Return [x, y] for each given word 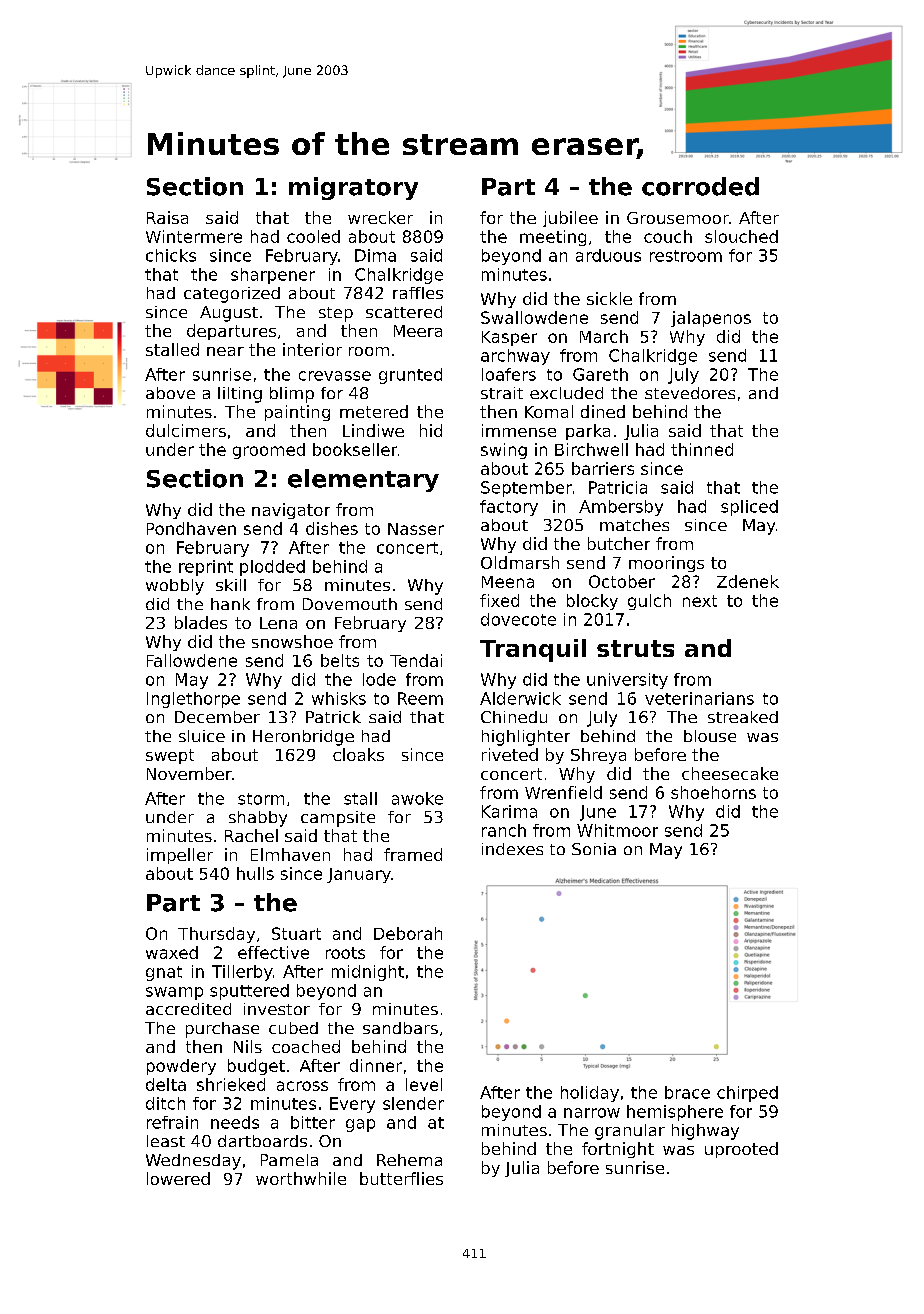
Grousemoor [678, 218]
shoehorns [713, 792]
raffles [418, 293]
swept [170, 756]
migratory [353, 188]
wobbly [175, 587]
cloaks [358, 754]
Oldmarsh [520, 562]
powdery [181, 1067]
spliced [749, 508]
